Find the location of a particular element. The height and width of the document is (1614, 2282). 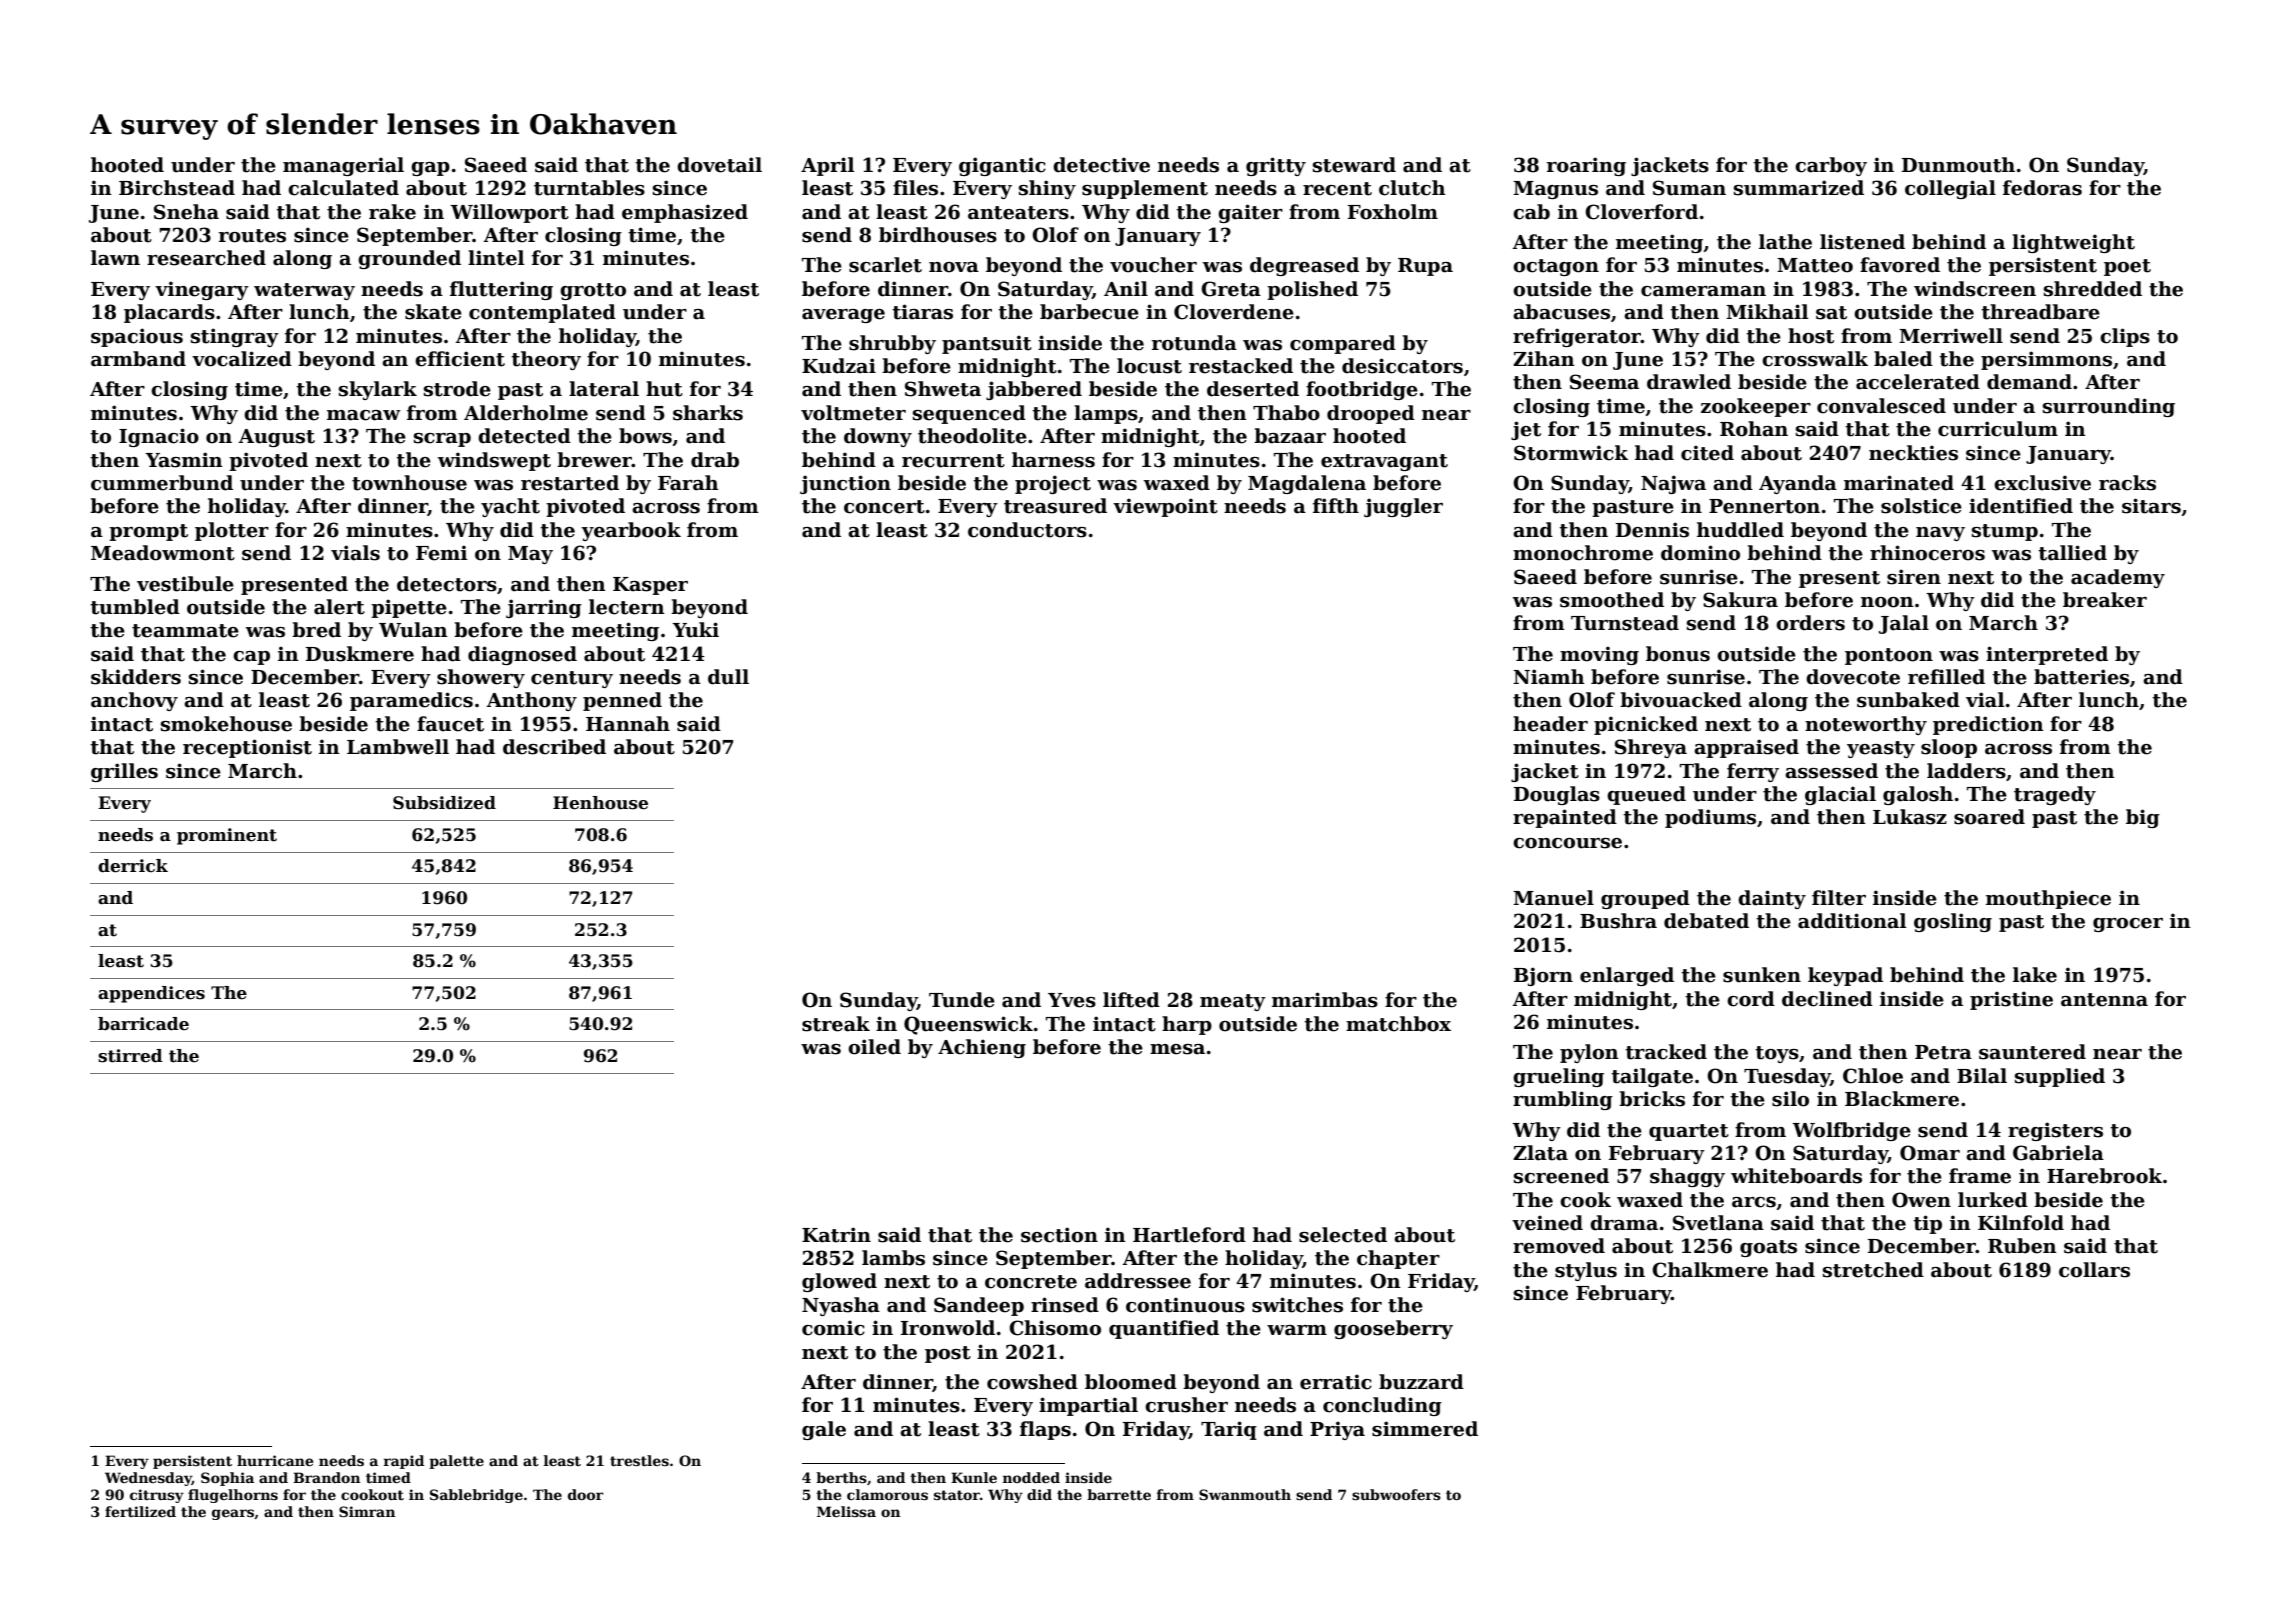

demand is located at coordinates (2029, 382).
